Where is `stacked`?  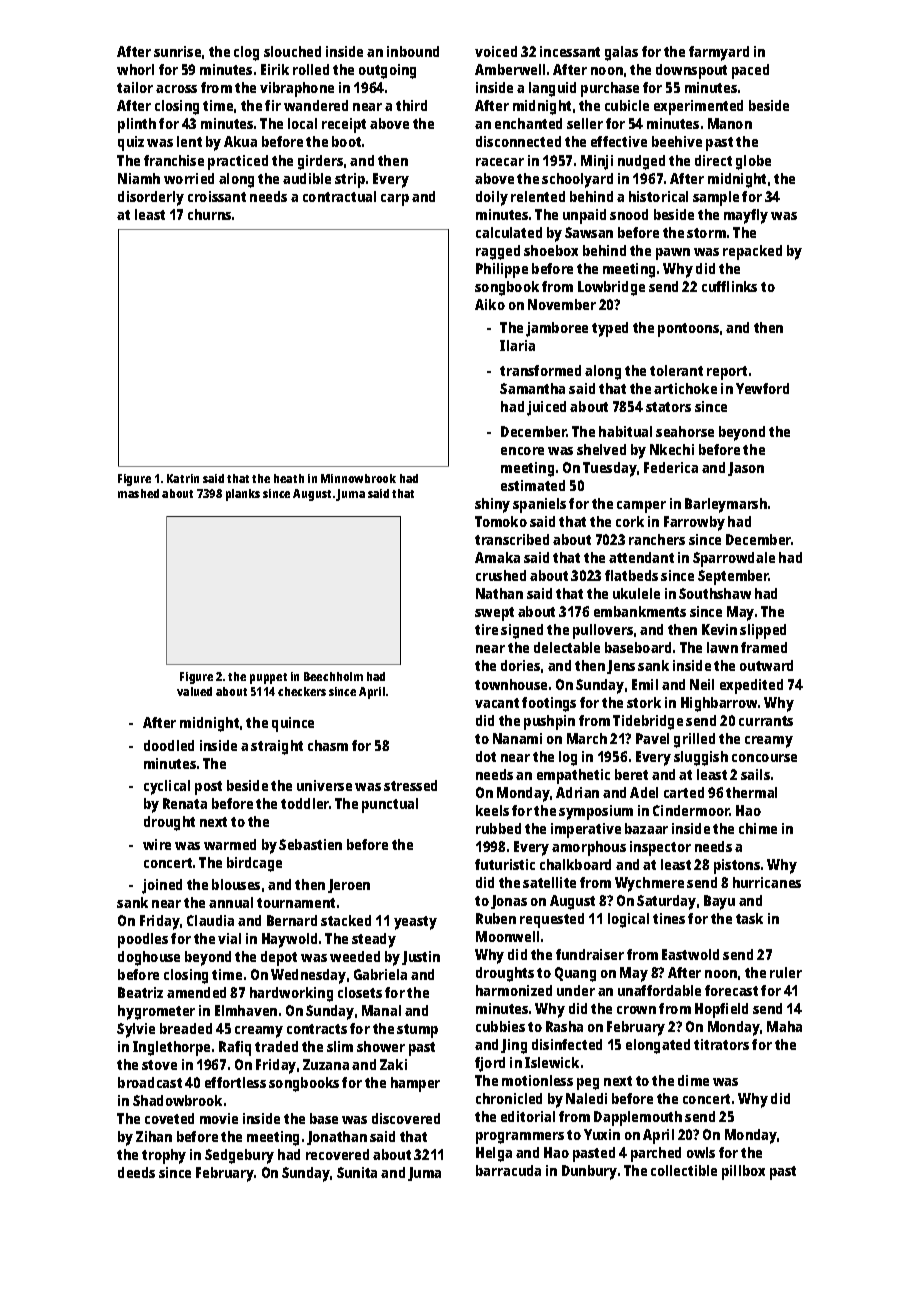 stacked is located at coordinates (346, 920).
